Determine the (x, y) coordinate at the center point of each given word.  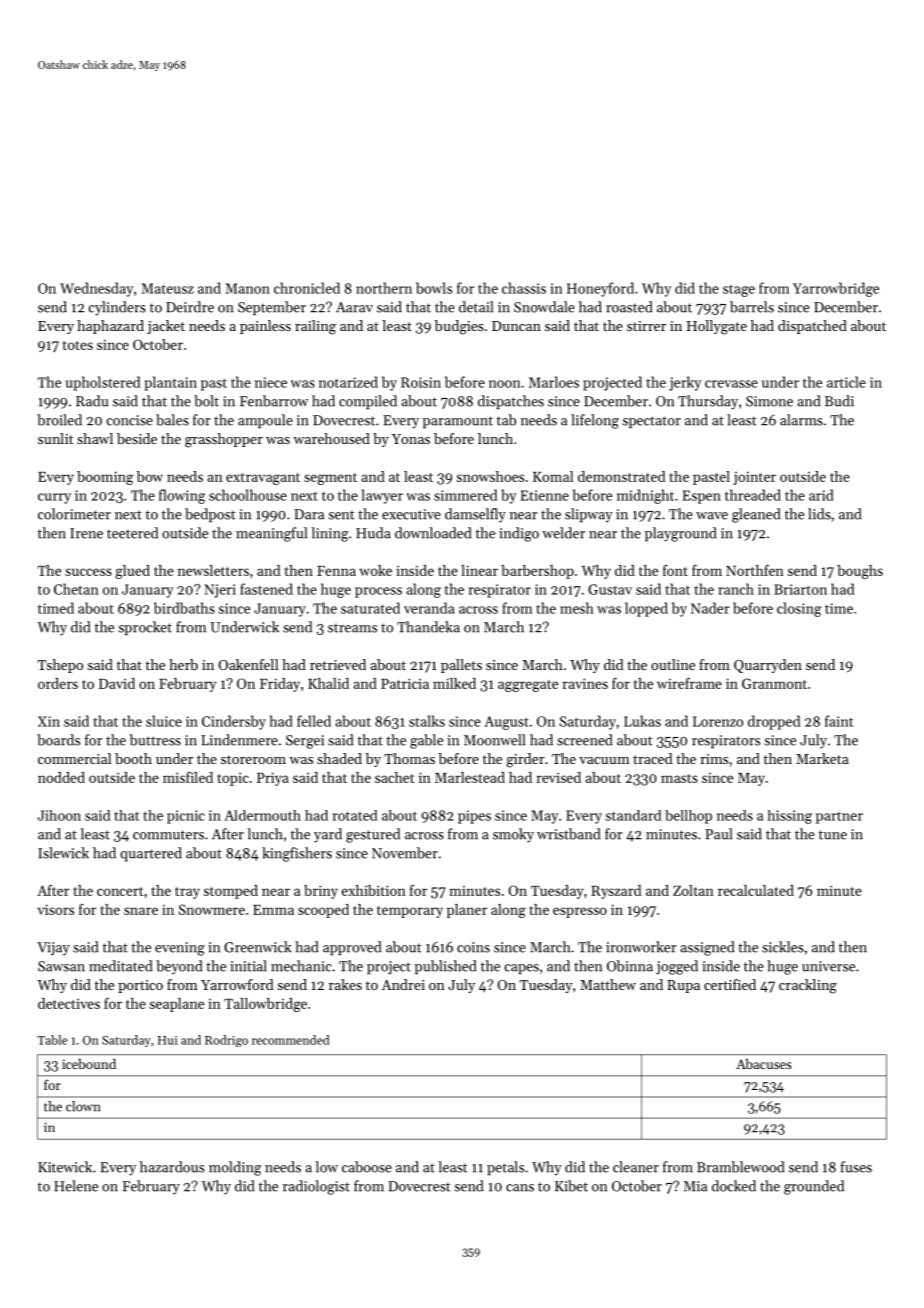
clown (83, 1106)
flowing (182, 496)
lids (819, 514)
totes (78, 345)
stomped (231, 892)
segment (330, 479)
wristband (568, 834)
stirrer (646, 326)
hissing (790, 817)
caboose (367, 1167)
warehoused (331, 438)
